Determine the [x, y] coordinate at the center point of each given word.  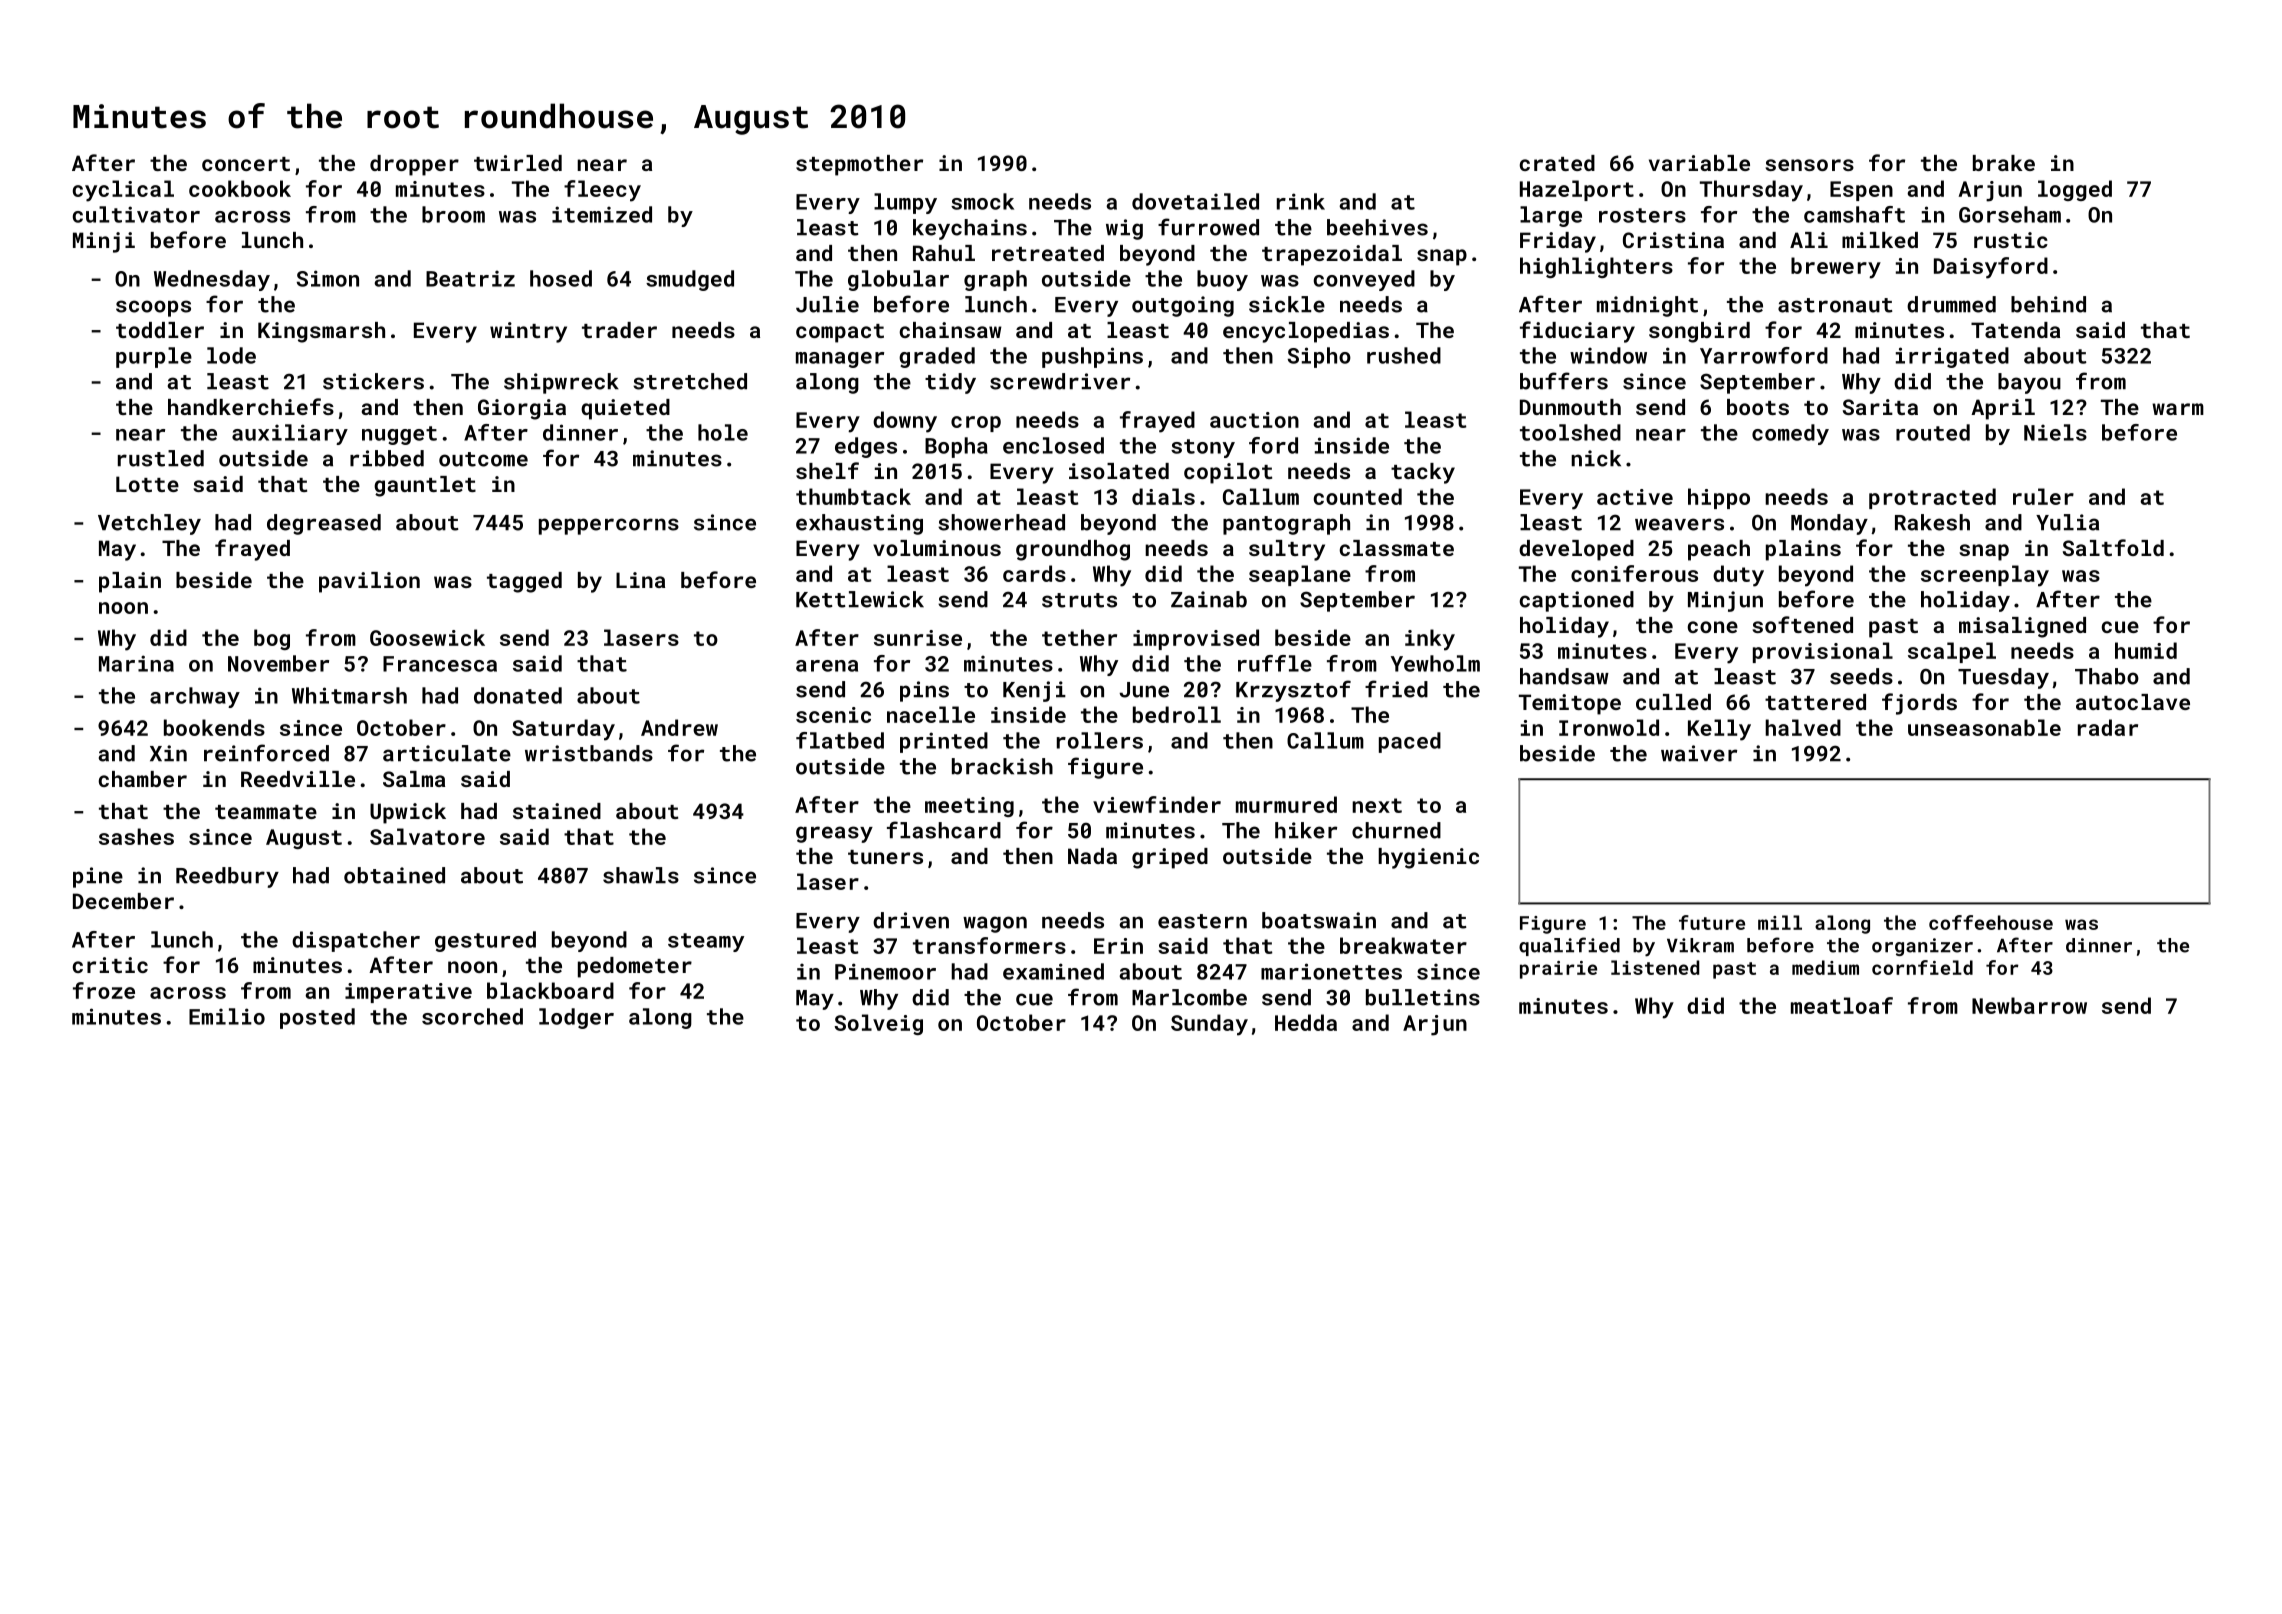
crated [1557, 163]
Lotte [147, 484]
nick [1596, 458]
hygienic [1428, 858]
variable [1699, 163]
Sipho [1319, 357]
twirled [518, 163]
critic [110, 965]
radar [2108, 727]
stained [557, 811]
